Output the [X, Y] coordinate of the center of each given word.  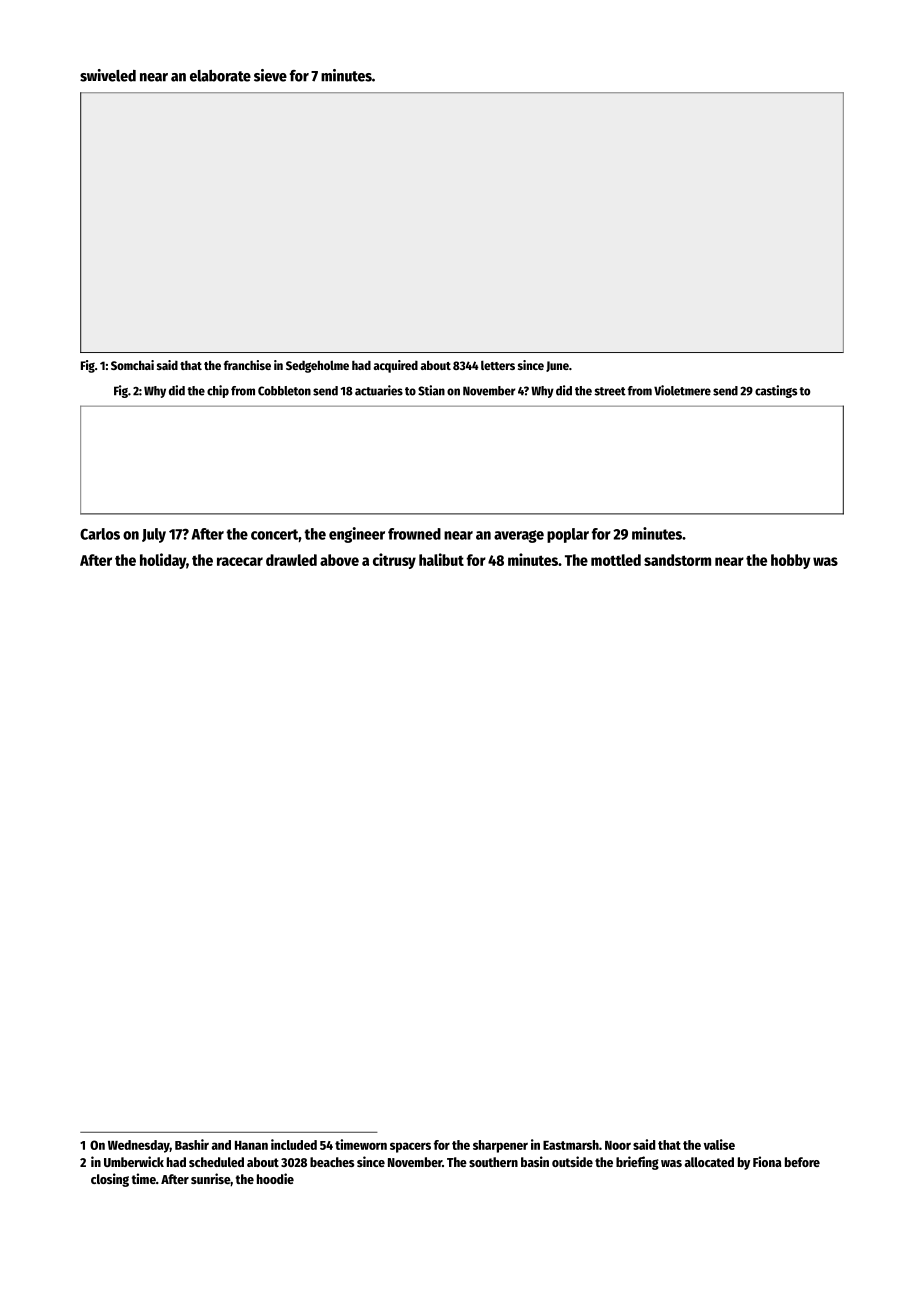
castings [776, 391]
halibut [441, 559]
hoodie [275, 1178]
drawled [291, 560]
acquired [396, 366]
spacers [410, 1147]
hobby [791, 561]
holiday [163, 561]
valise [719, 1144]
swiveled [108, 75]
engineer [357, 535]
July [154, 535]
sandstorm [677, 560]
